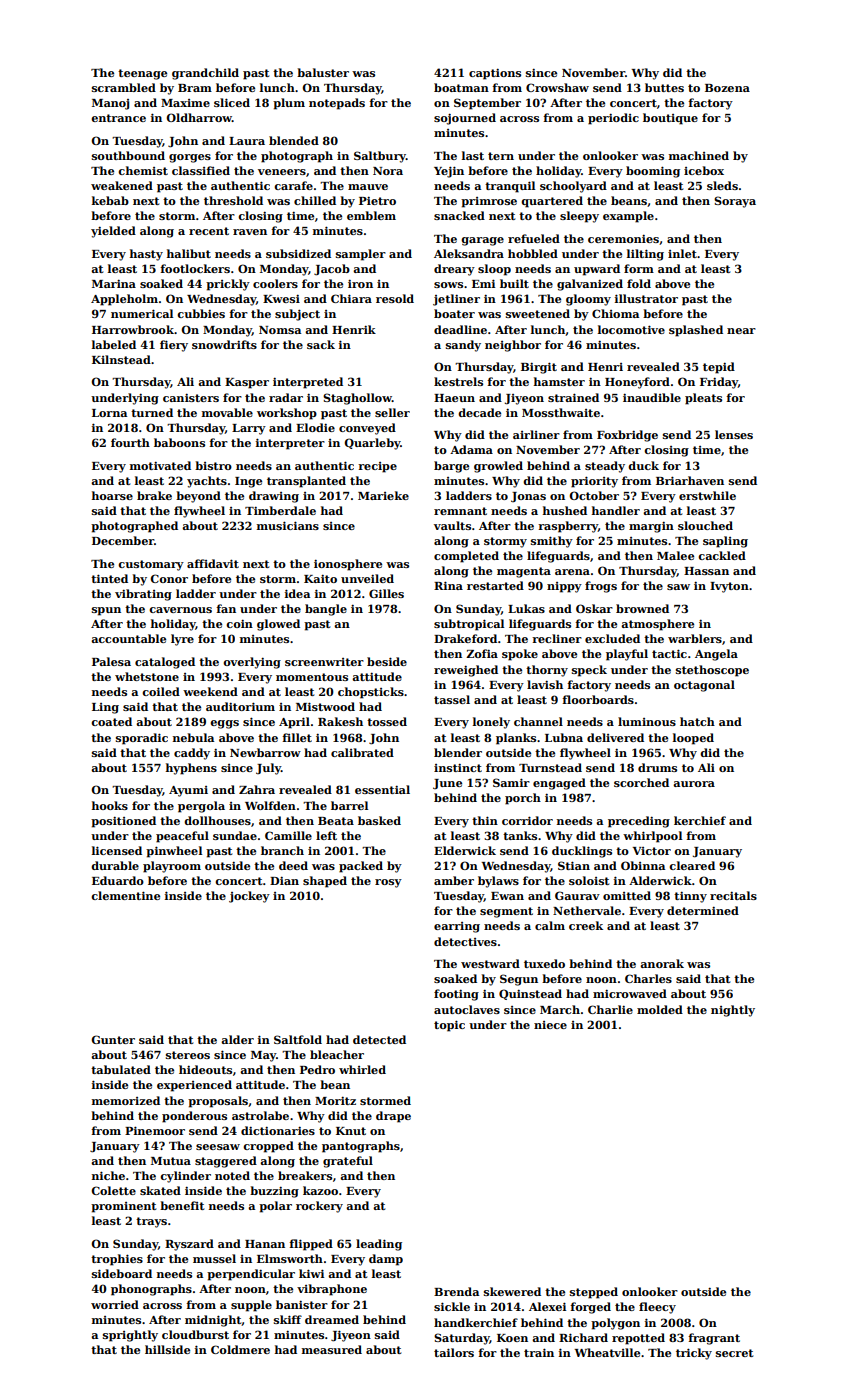 The height and width of the screenshot is (1400, 849). I want to click on polar, so click(275, 1207).
